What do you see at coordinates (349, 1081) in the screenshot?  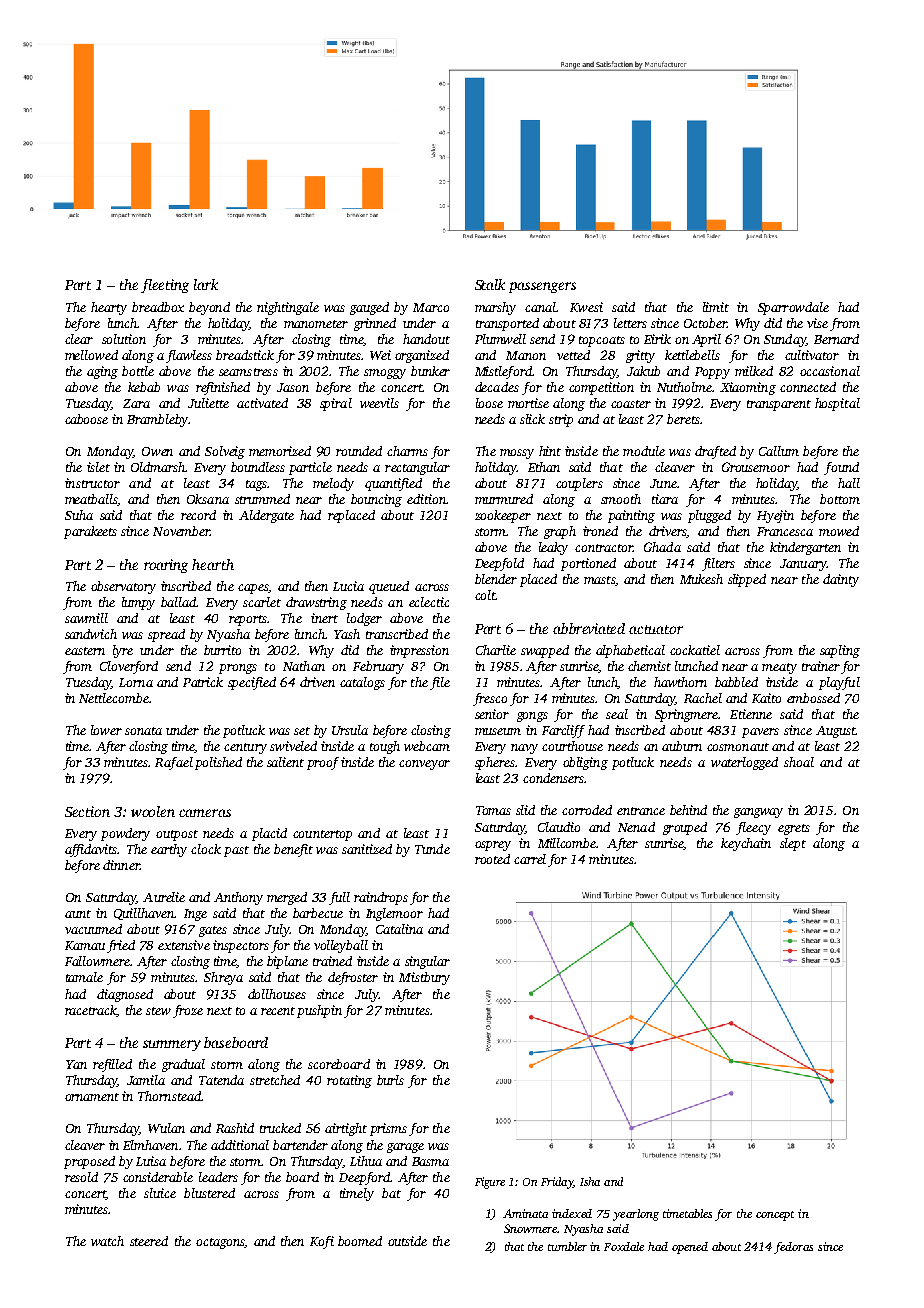 I see `rotating` at bounding box center [349, 1081].
